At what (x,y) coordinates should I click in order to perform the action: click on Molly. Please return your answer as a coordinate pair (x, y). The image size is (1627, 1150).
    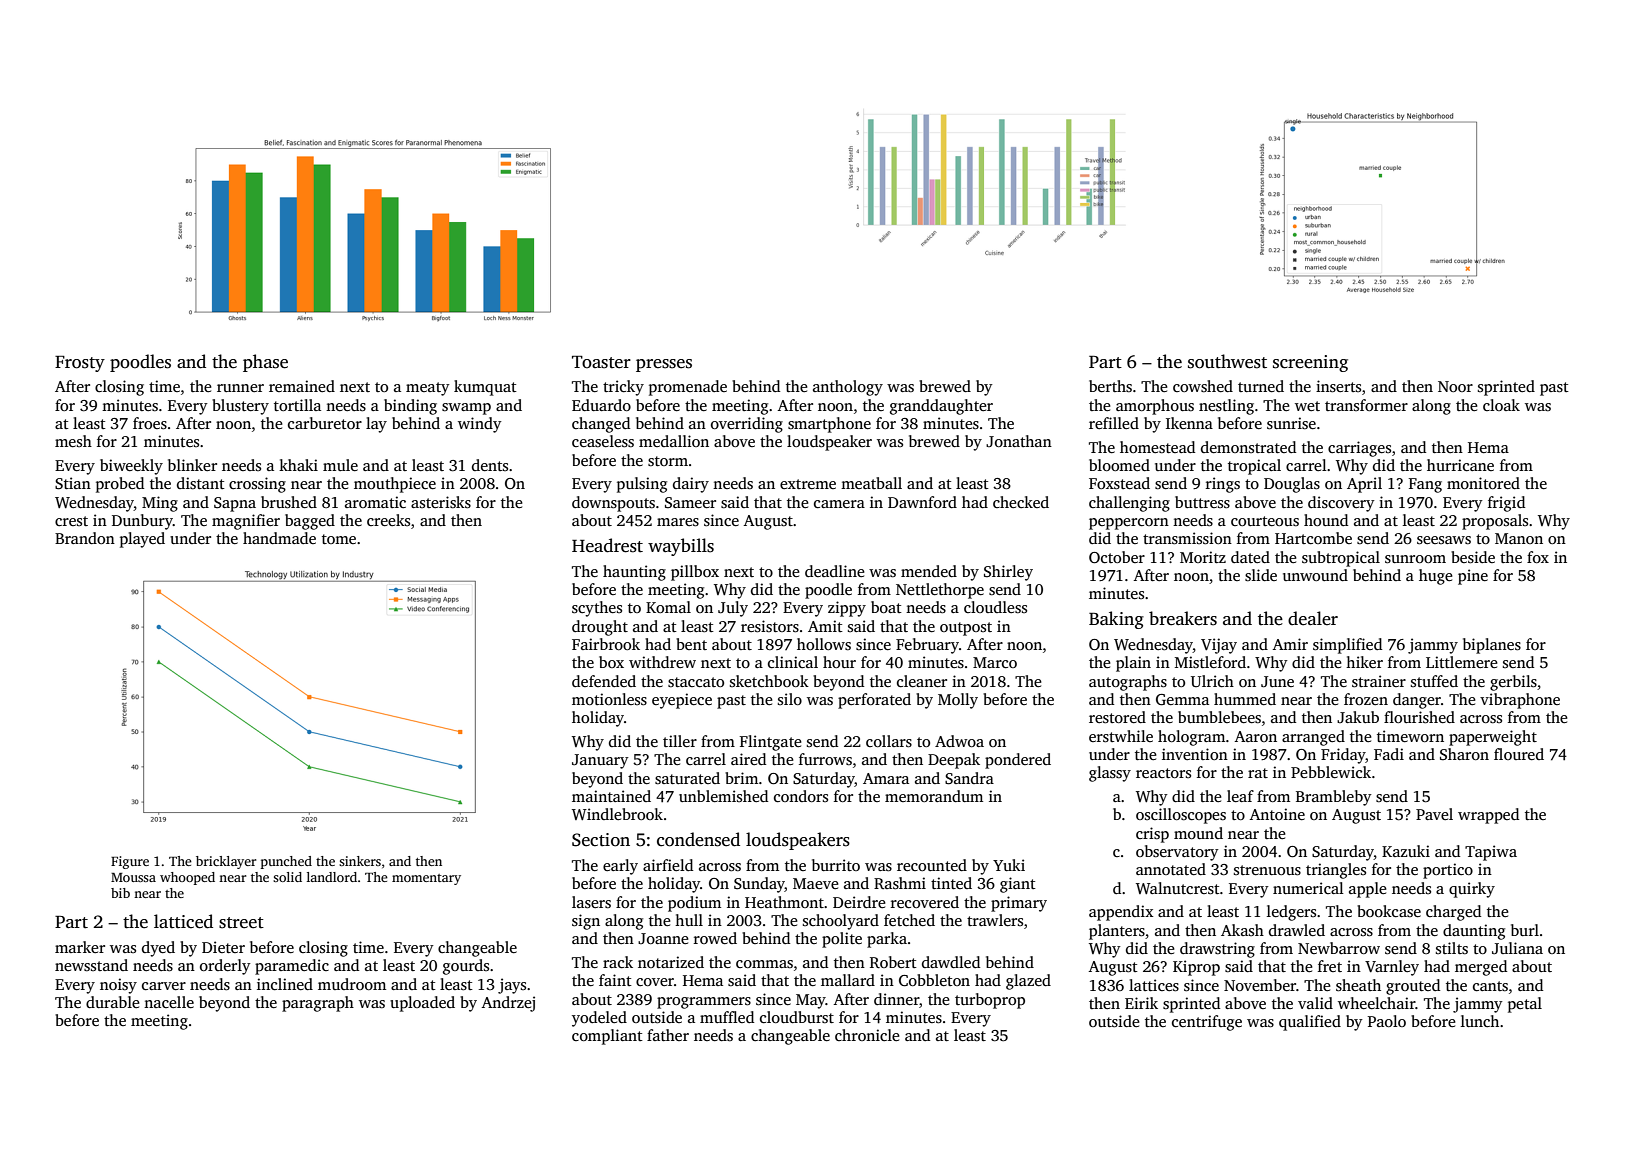
    Looking at the image, I should click on (958, 701).
